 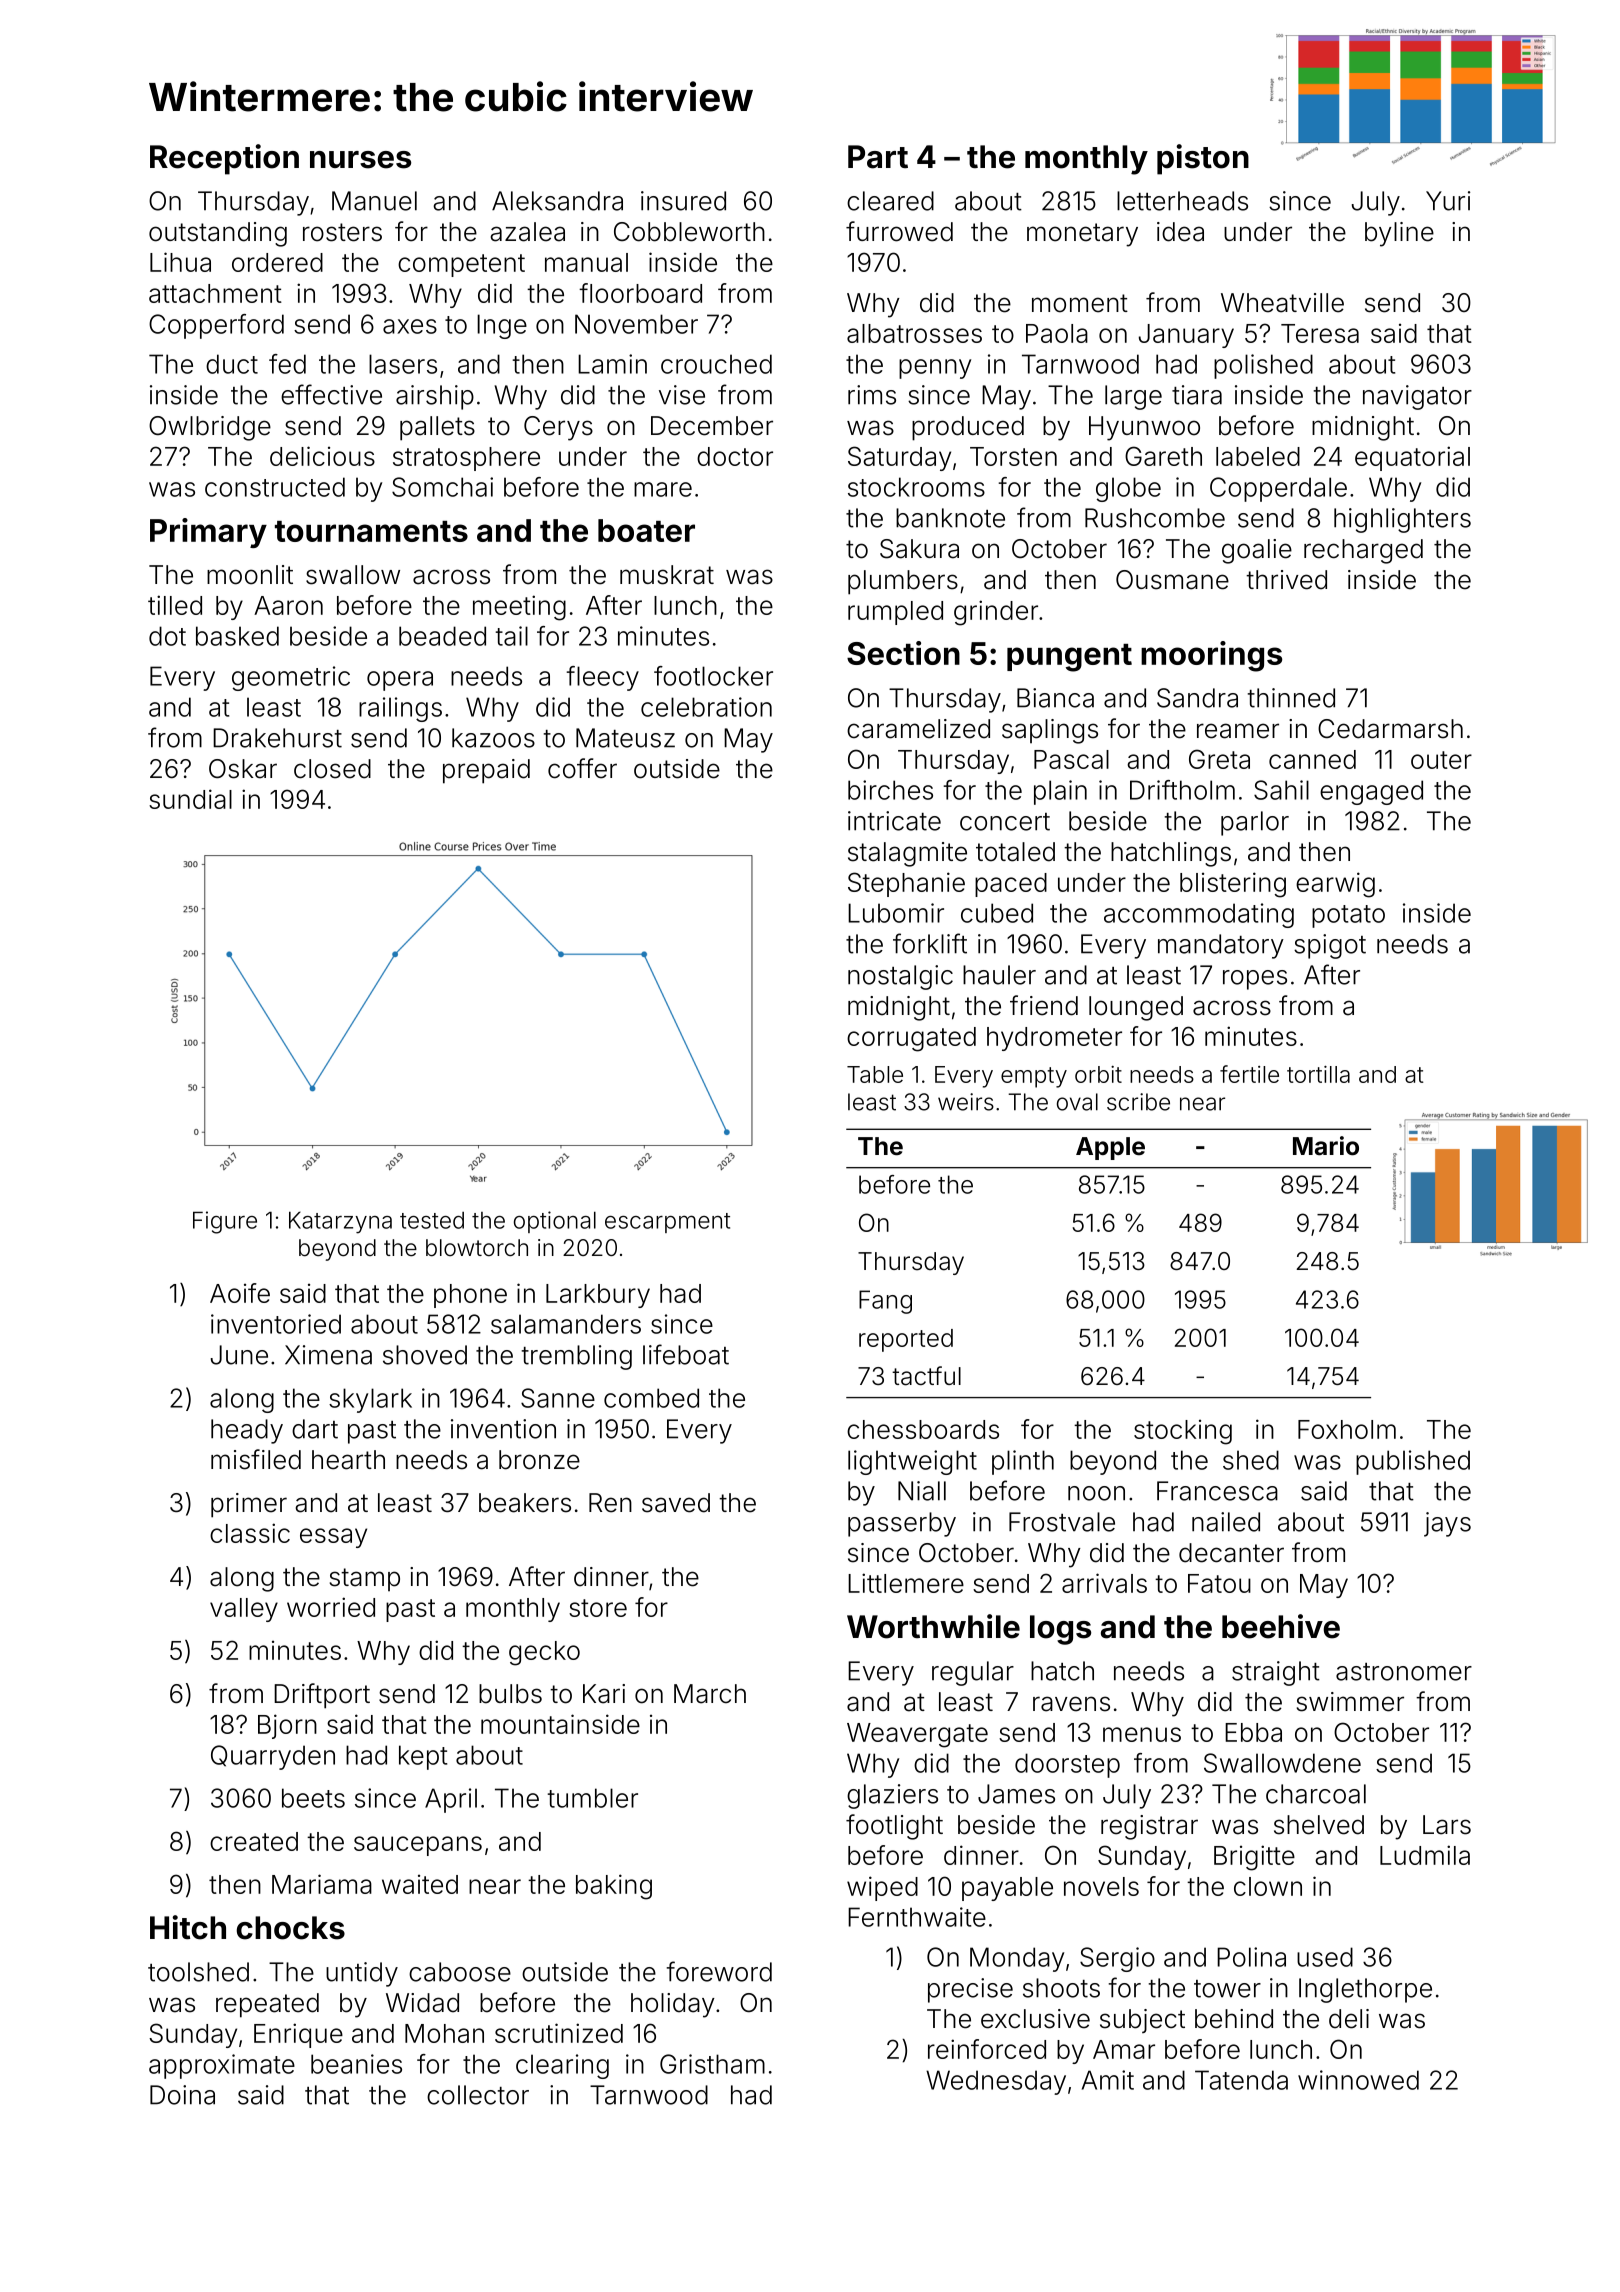 I want to click on Inglethorpe, so click(x=1365, y=1990).
